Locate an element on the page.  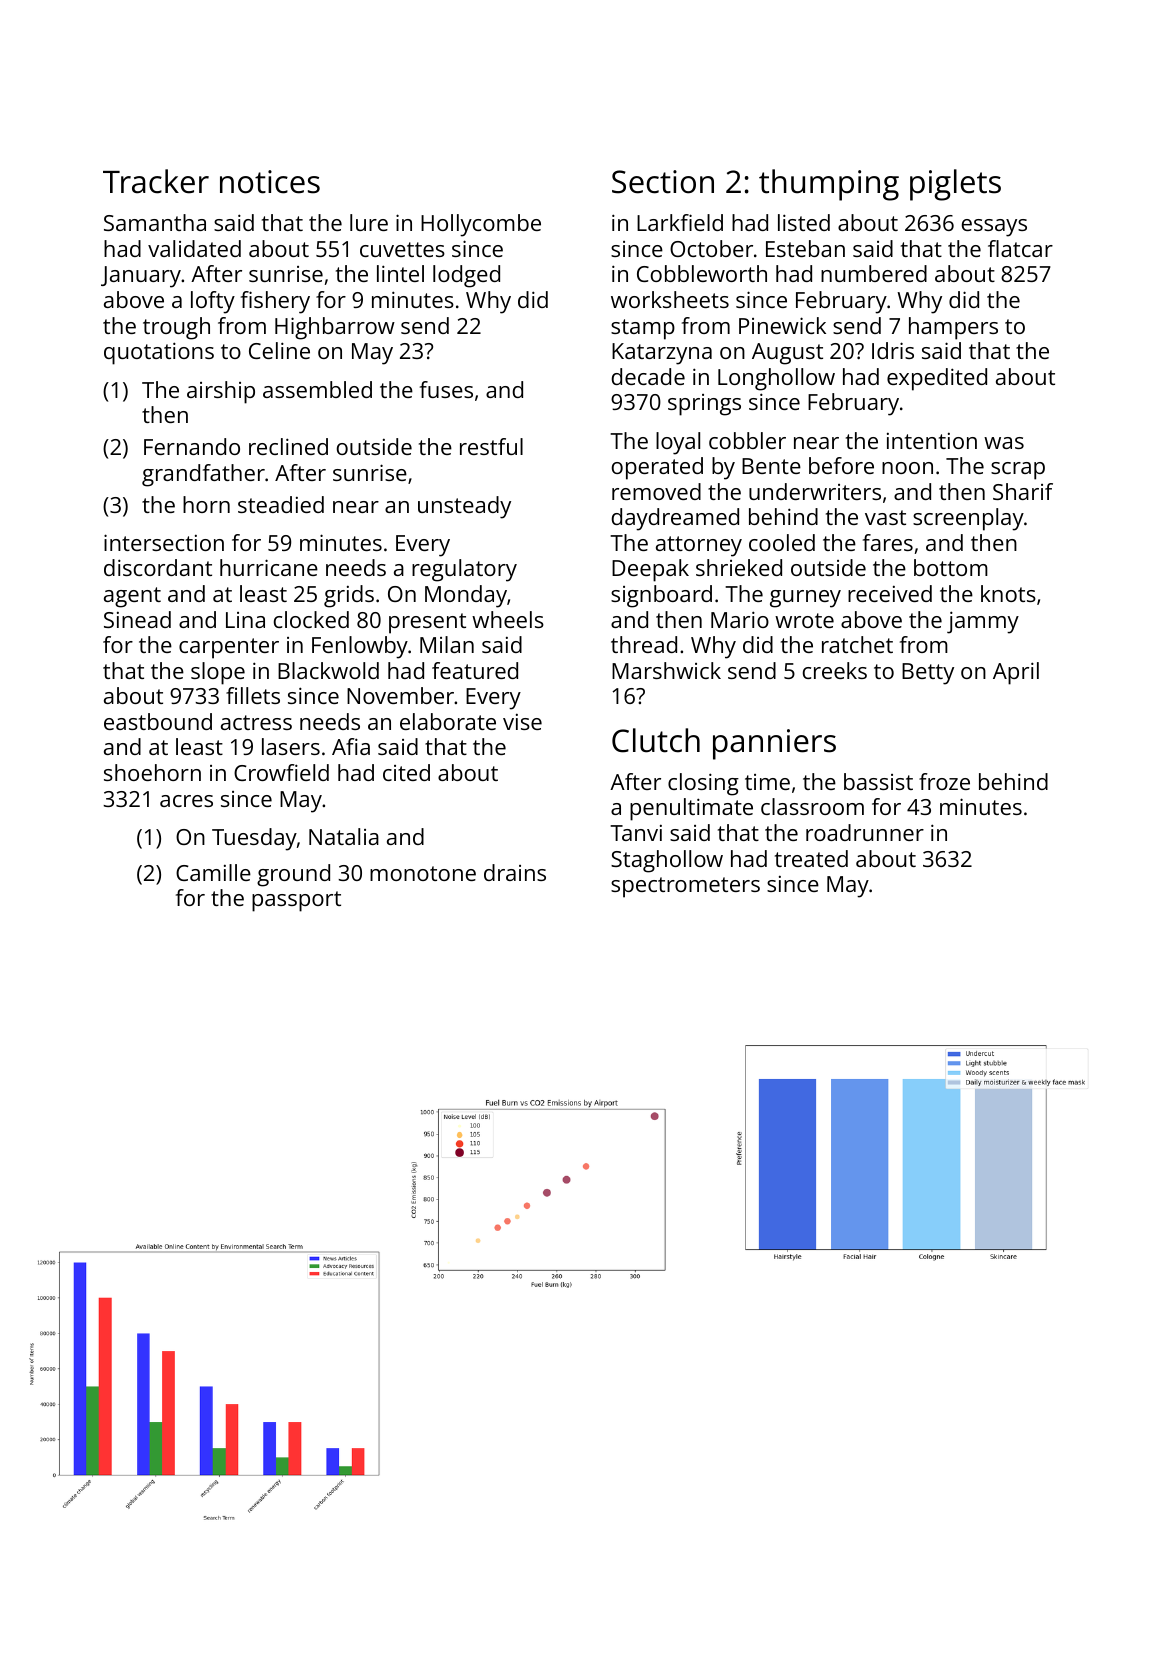
springs is located at coordinates (704, 405).
